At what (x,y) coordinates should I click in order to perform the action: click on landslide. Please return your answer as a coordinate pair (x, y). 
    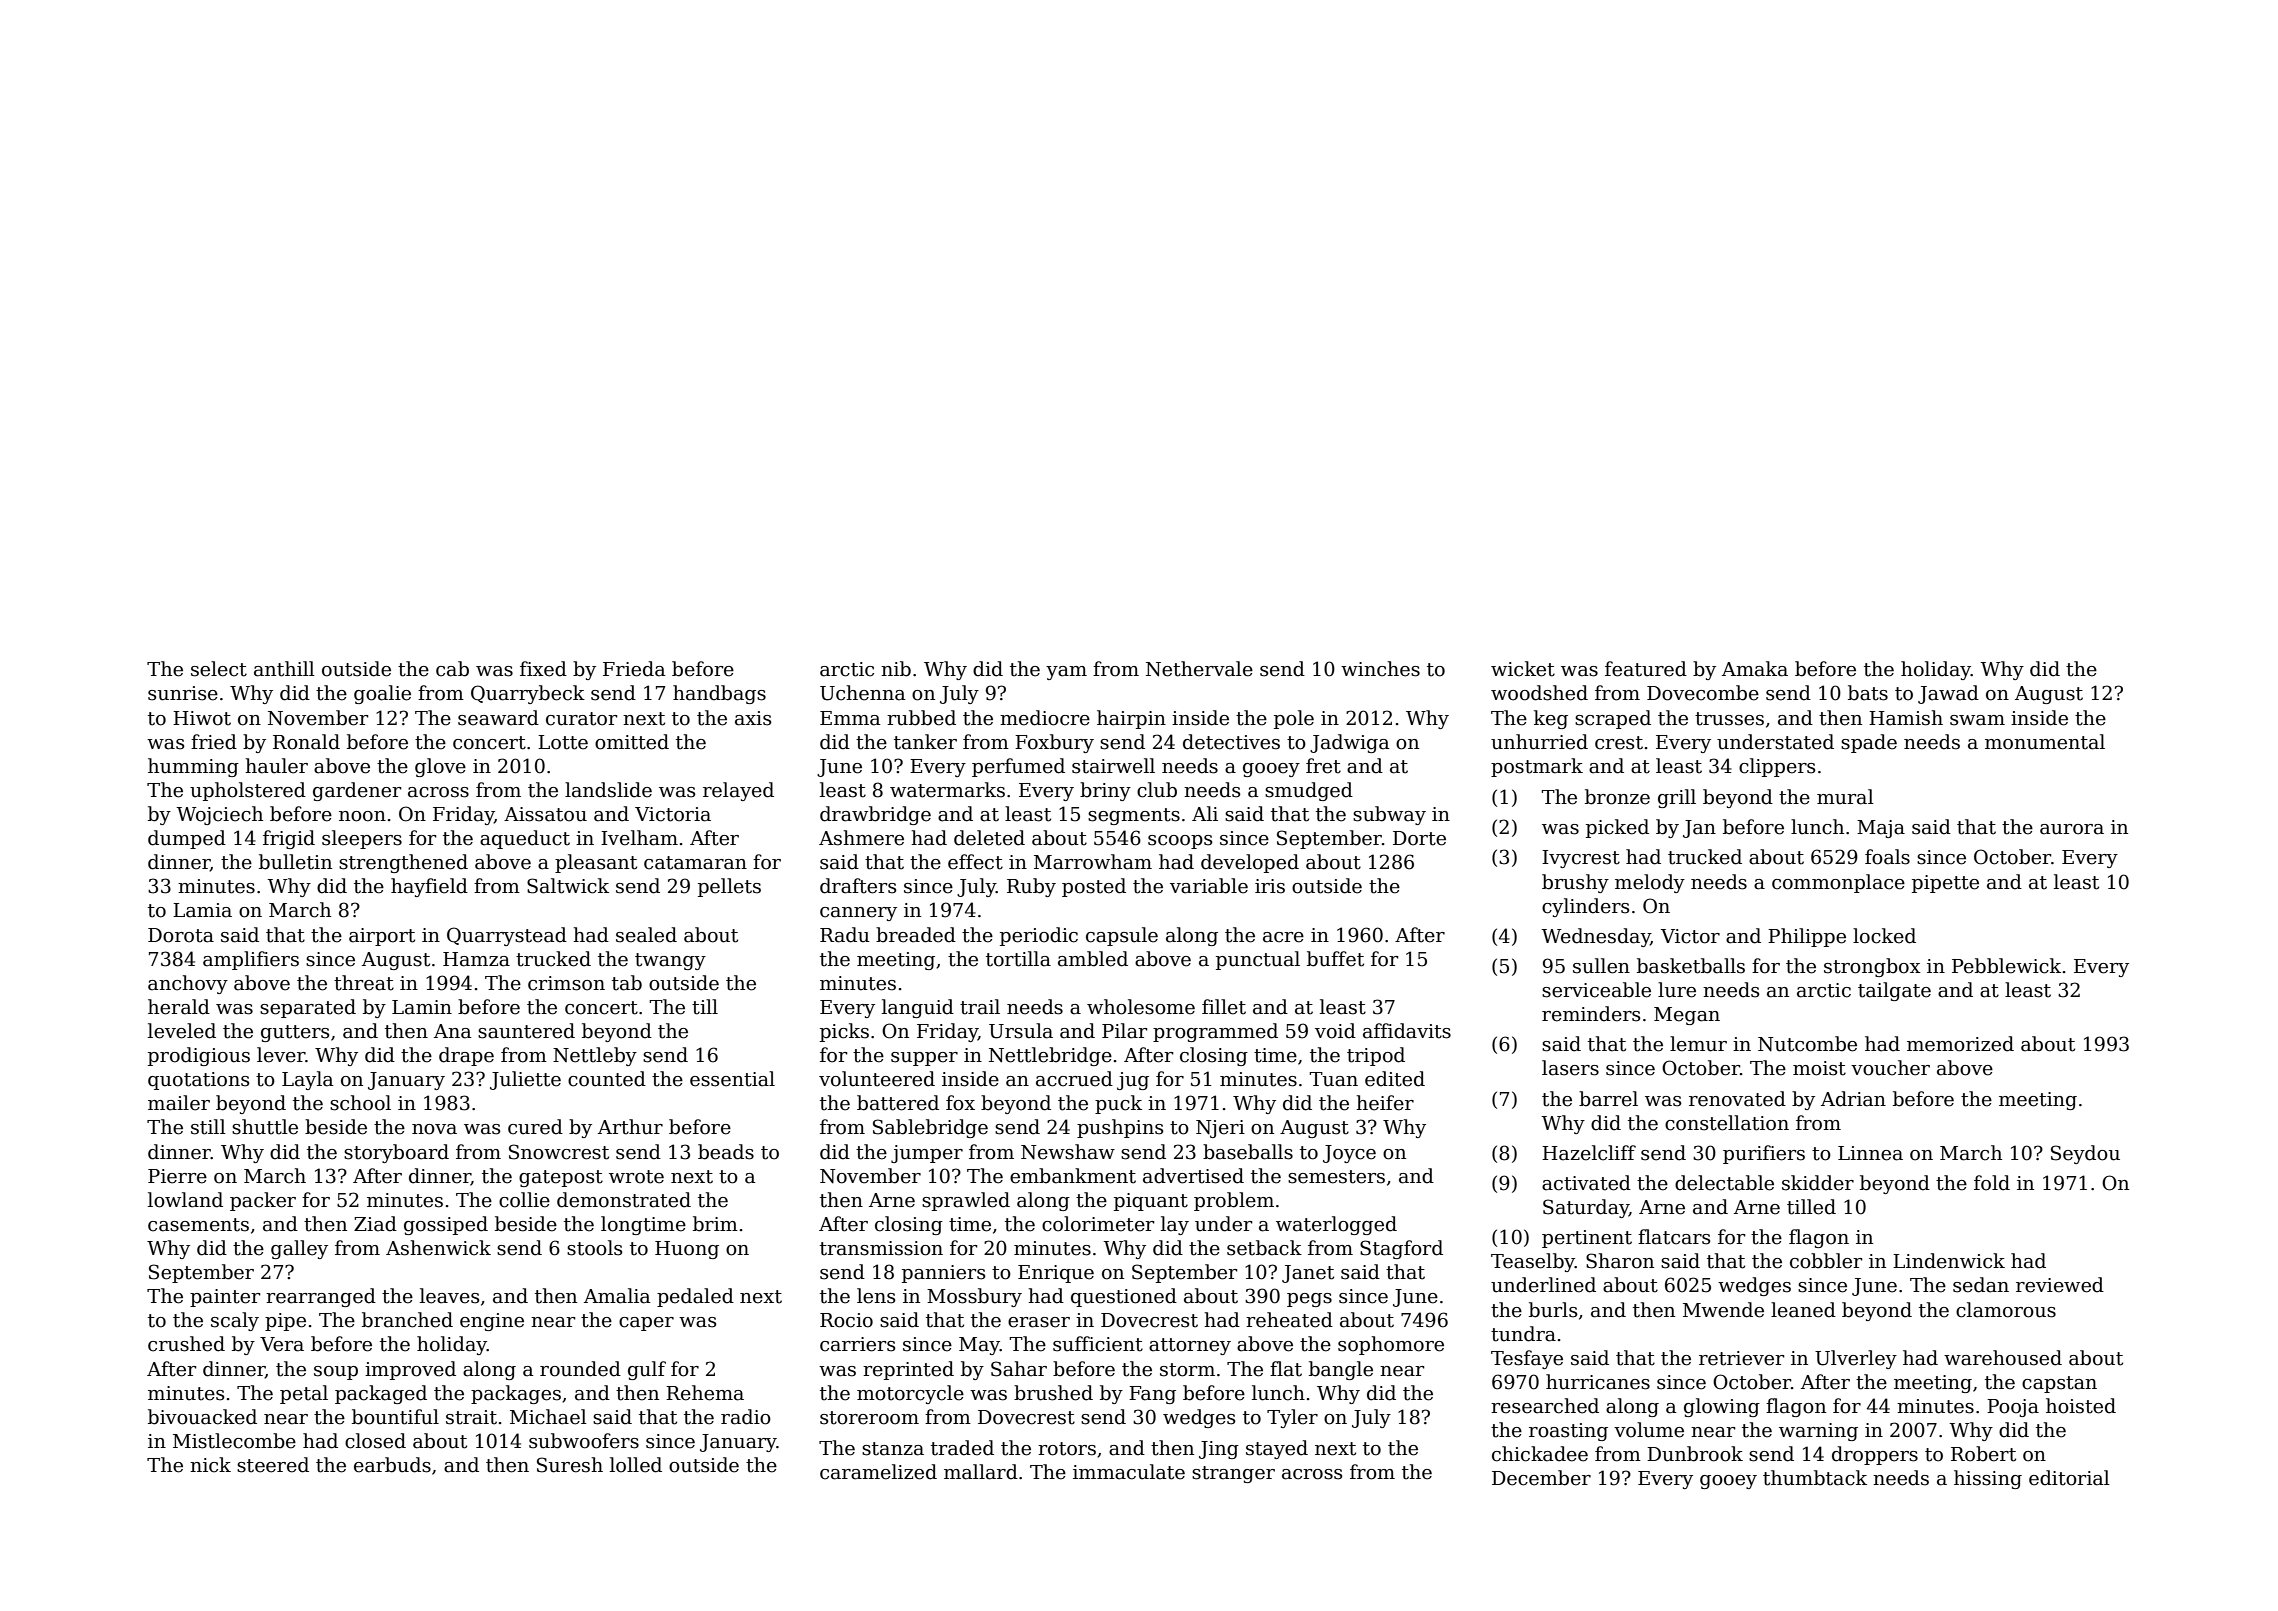
    Looking at the image, I should click on (608, 790).
